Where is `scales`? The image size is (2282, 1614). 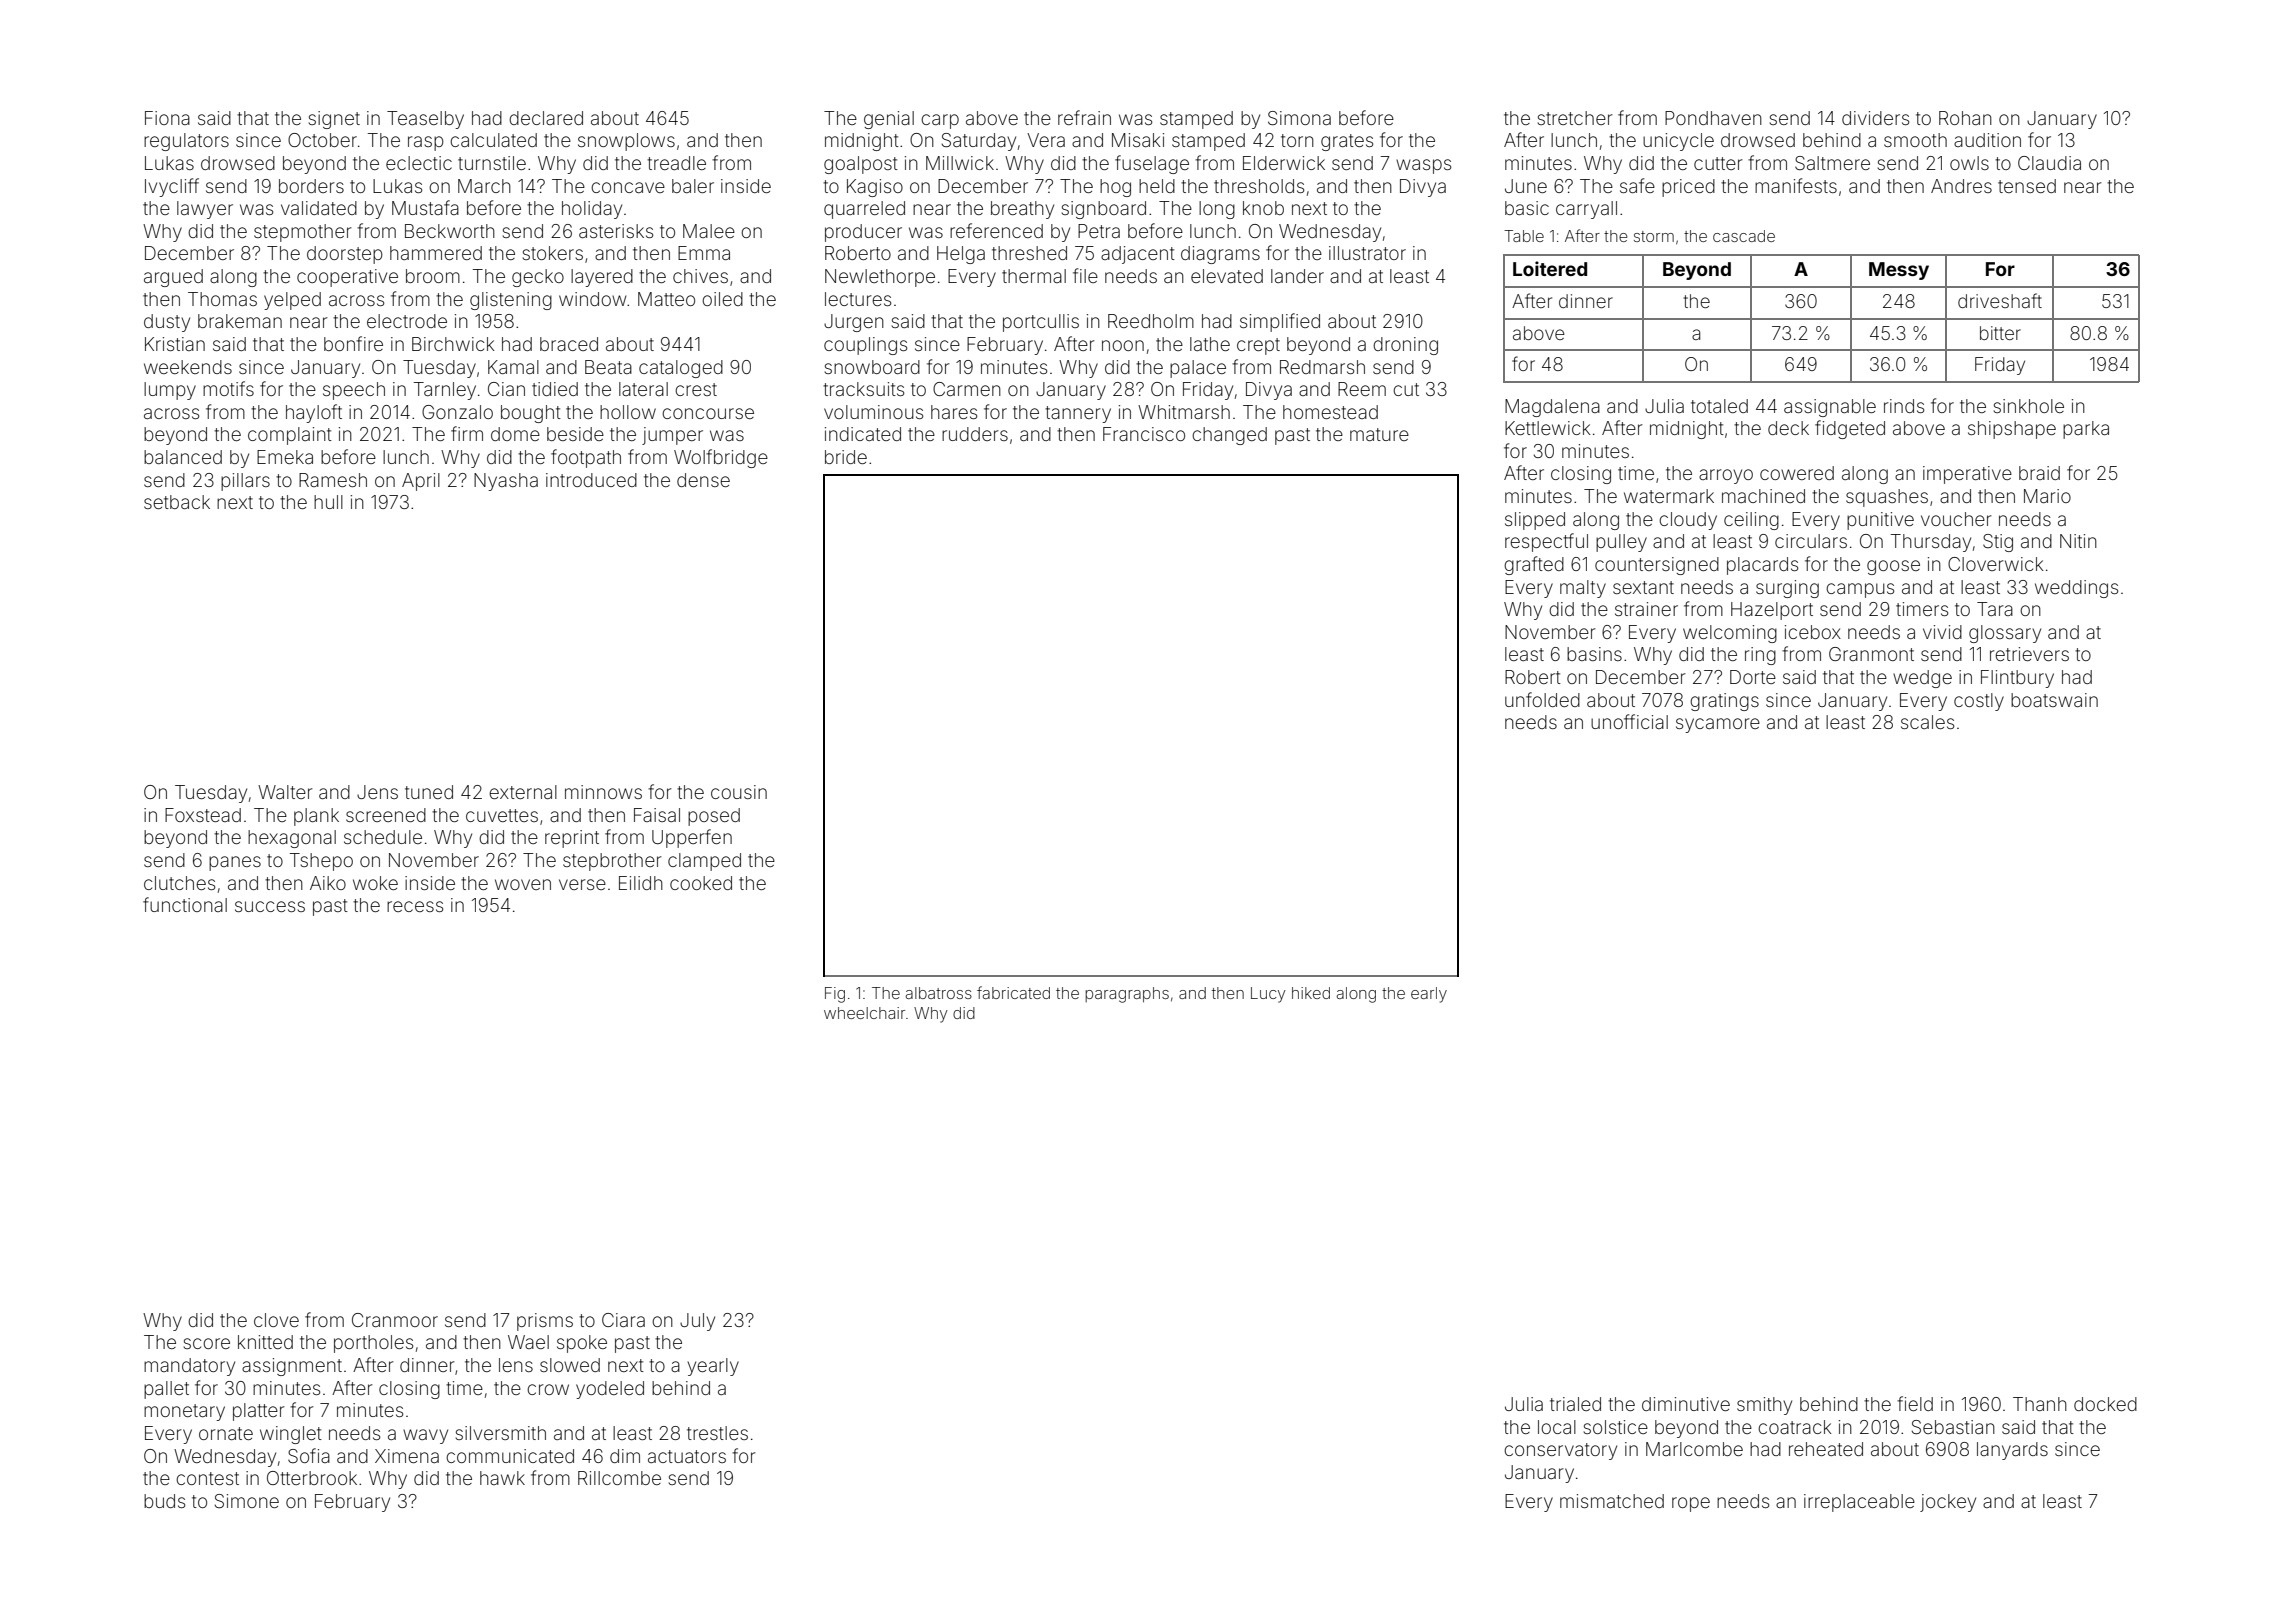 scales is located at coordinates (1927, 722).
